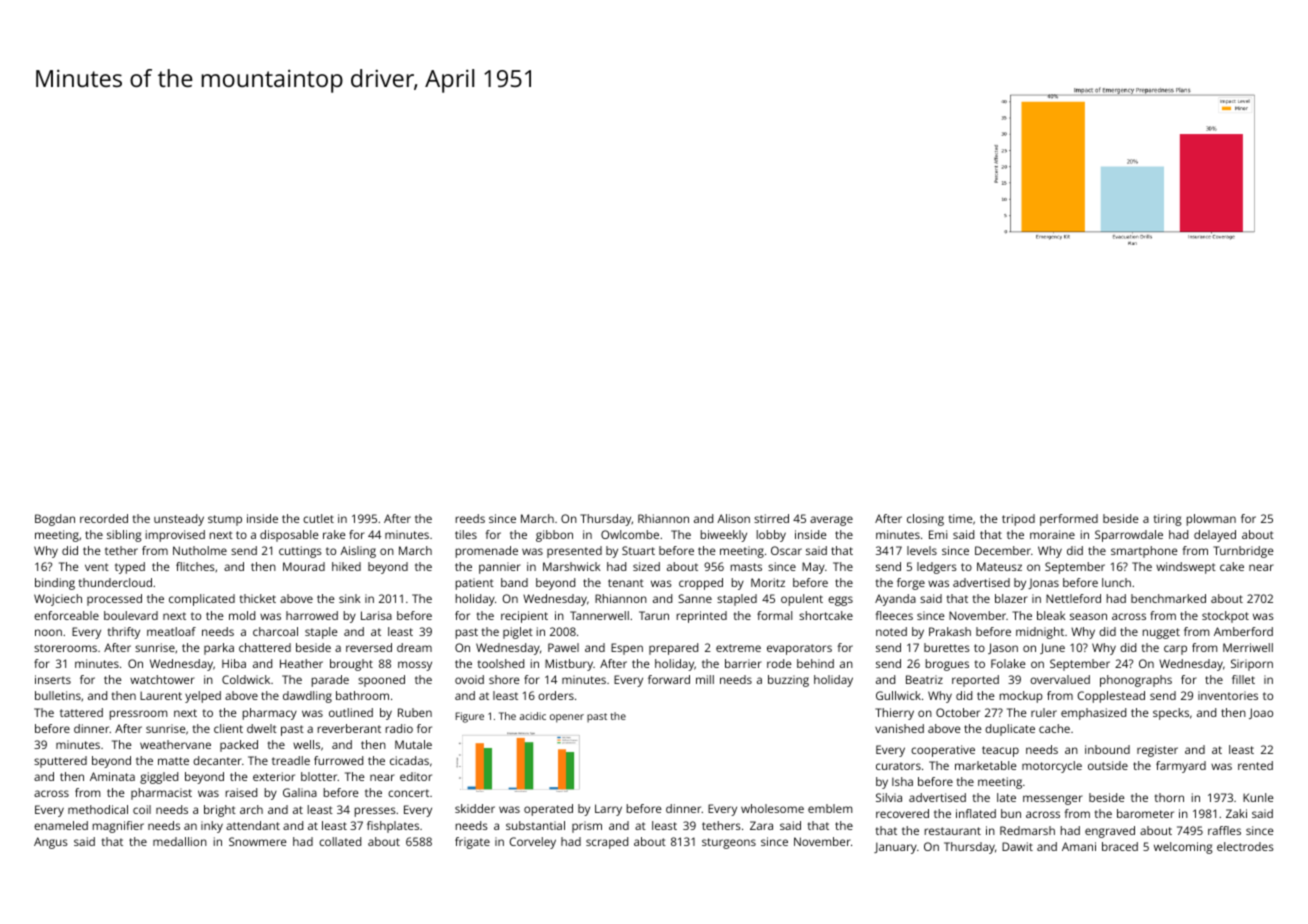 Image resolution: width=1308 pixels, height=924 pixels. What do you see at coordinates (733, 518) in the image?
I see `Alison` at bounding box center [733, 518].
